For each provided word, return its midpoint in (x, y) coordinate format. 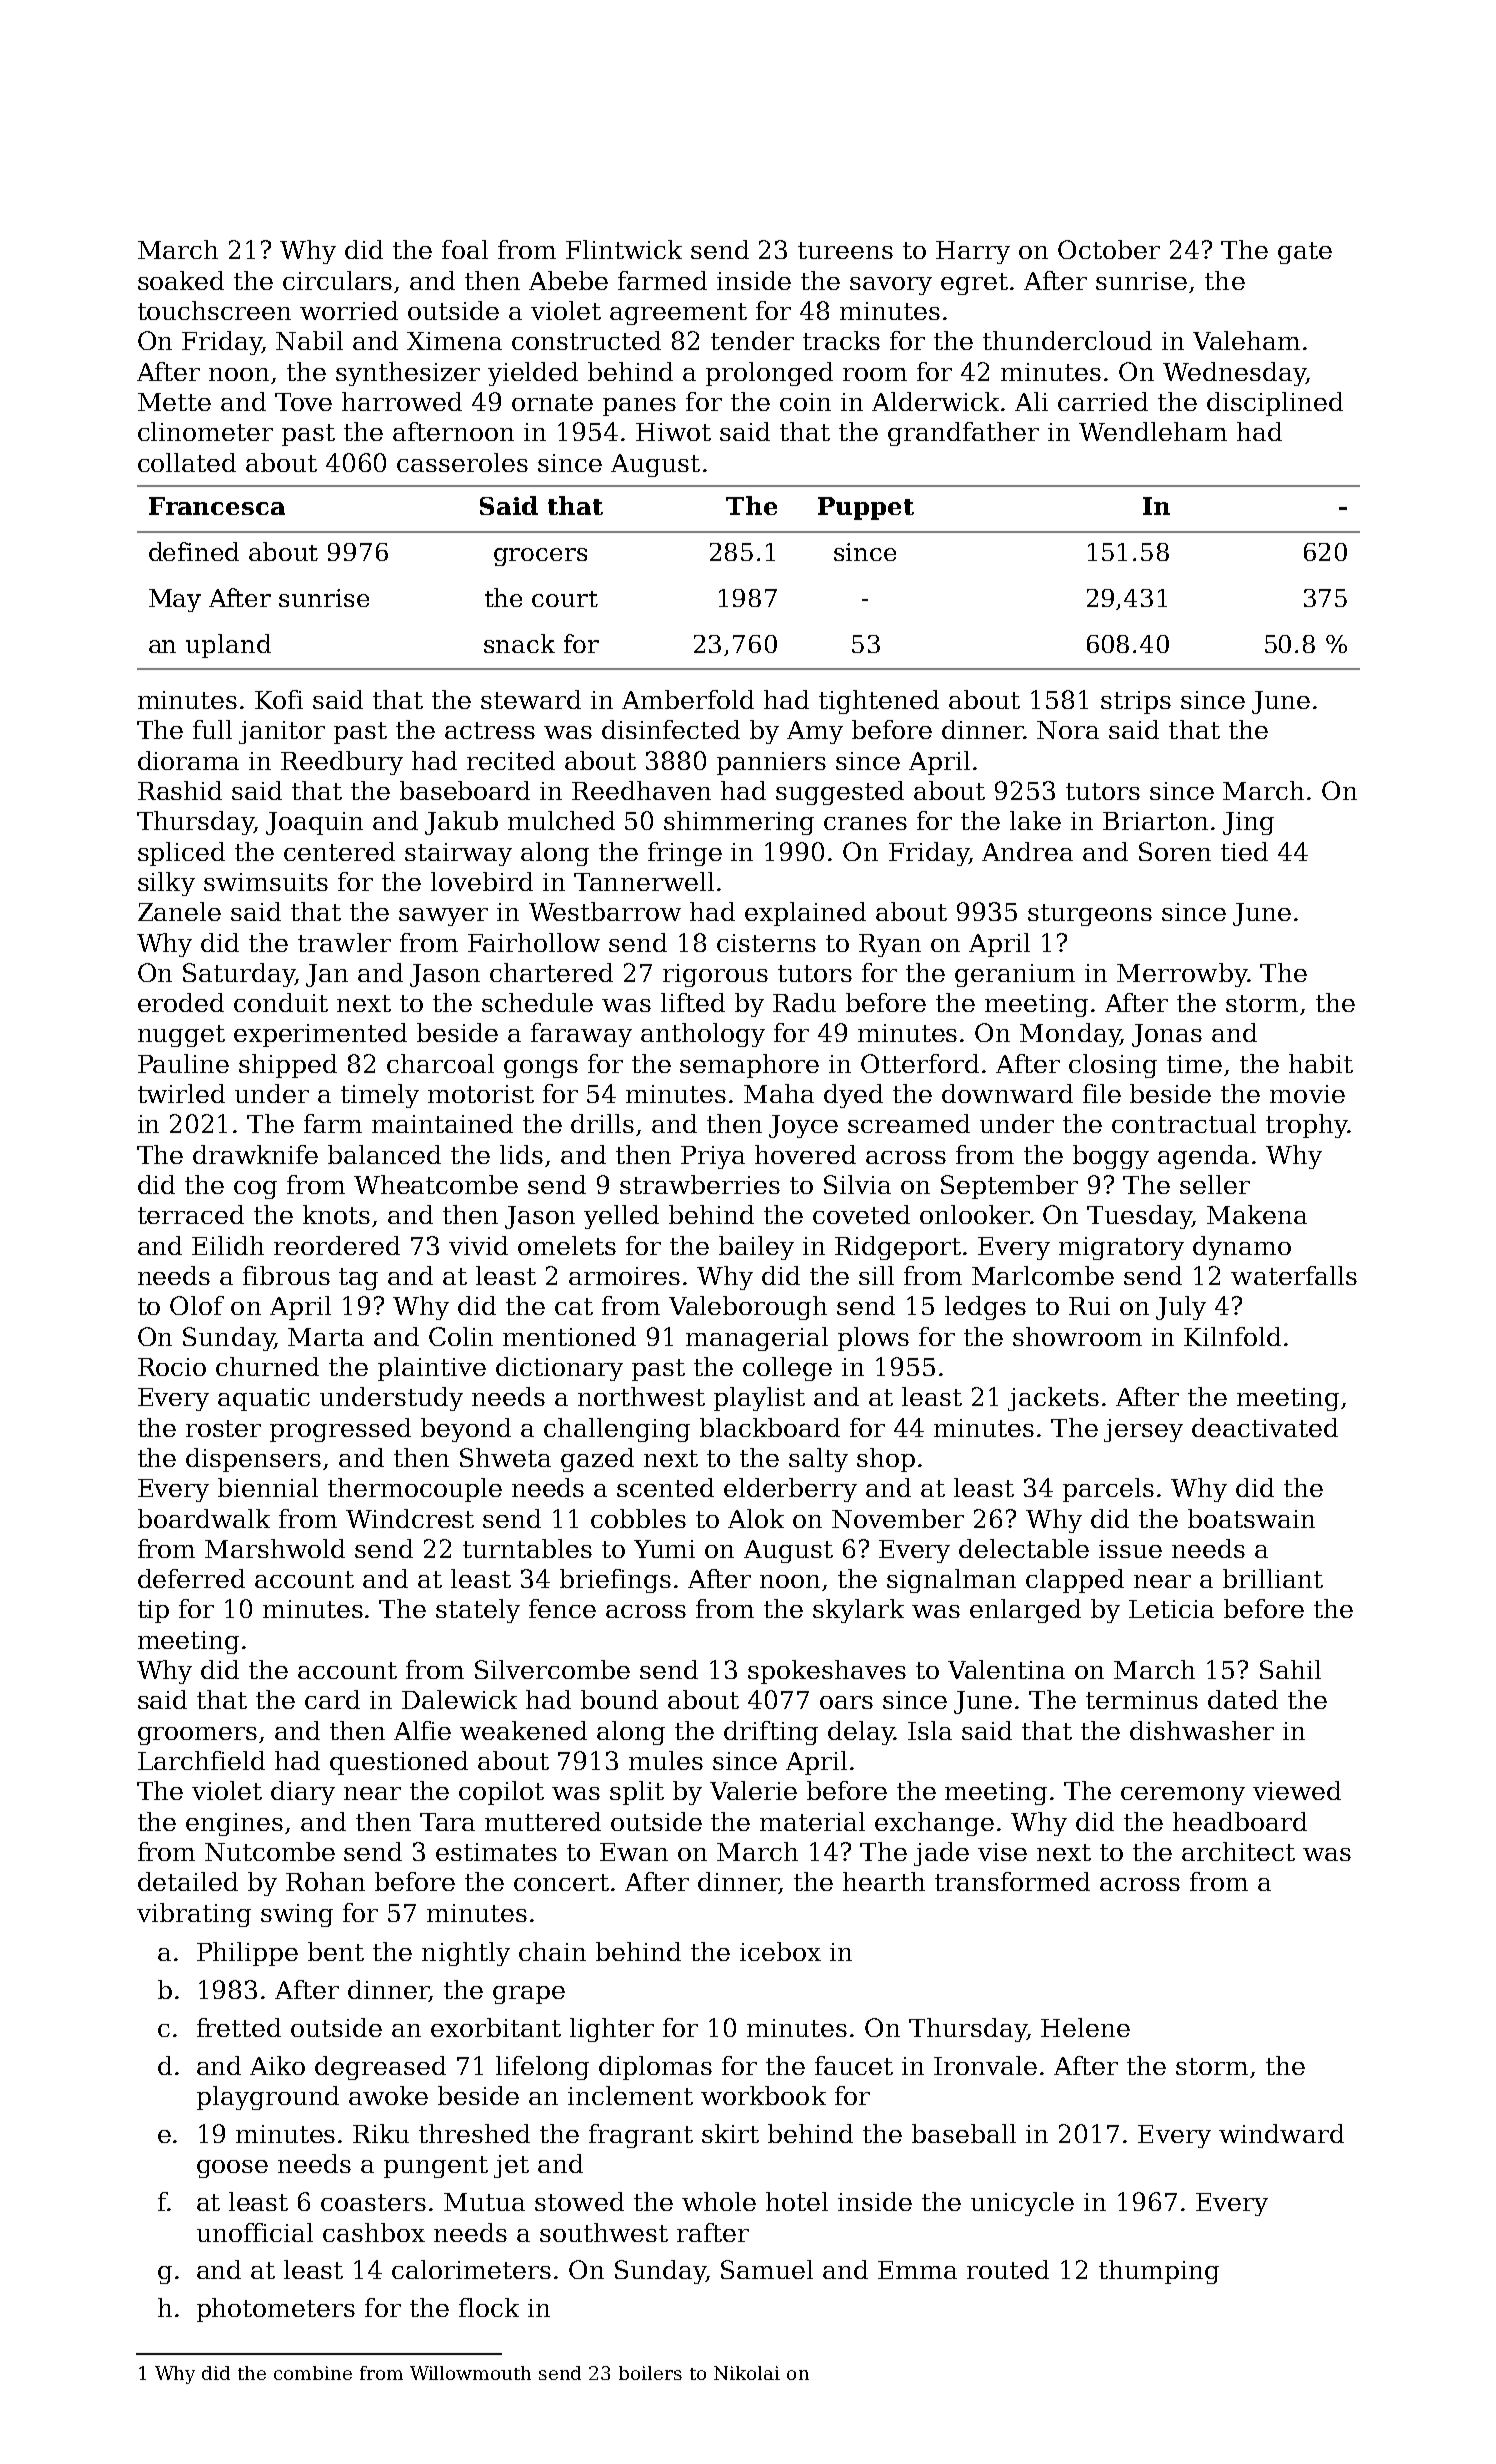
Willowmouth (470, 2373)
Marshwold (275, 1548)
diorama (188, 760)
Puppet (866, 508)
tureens (845, 250)
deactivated (1265, 1427)
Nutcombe (270, 1851)
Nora (1068, 730)
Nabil (309, 340)
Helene (1085, 2027)
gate (1305, 253)
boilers (650, 2373)
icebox (780, 1951)
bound (619, 1699)
